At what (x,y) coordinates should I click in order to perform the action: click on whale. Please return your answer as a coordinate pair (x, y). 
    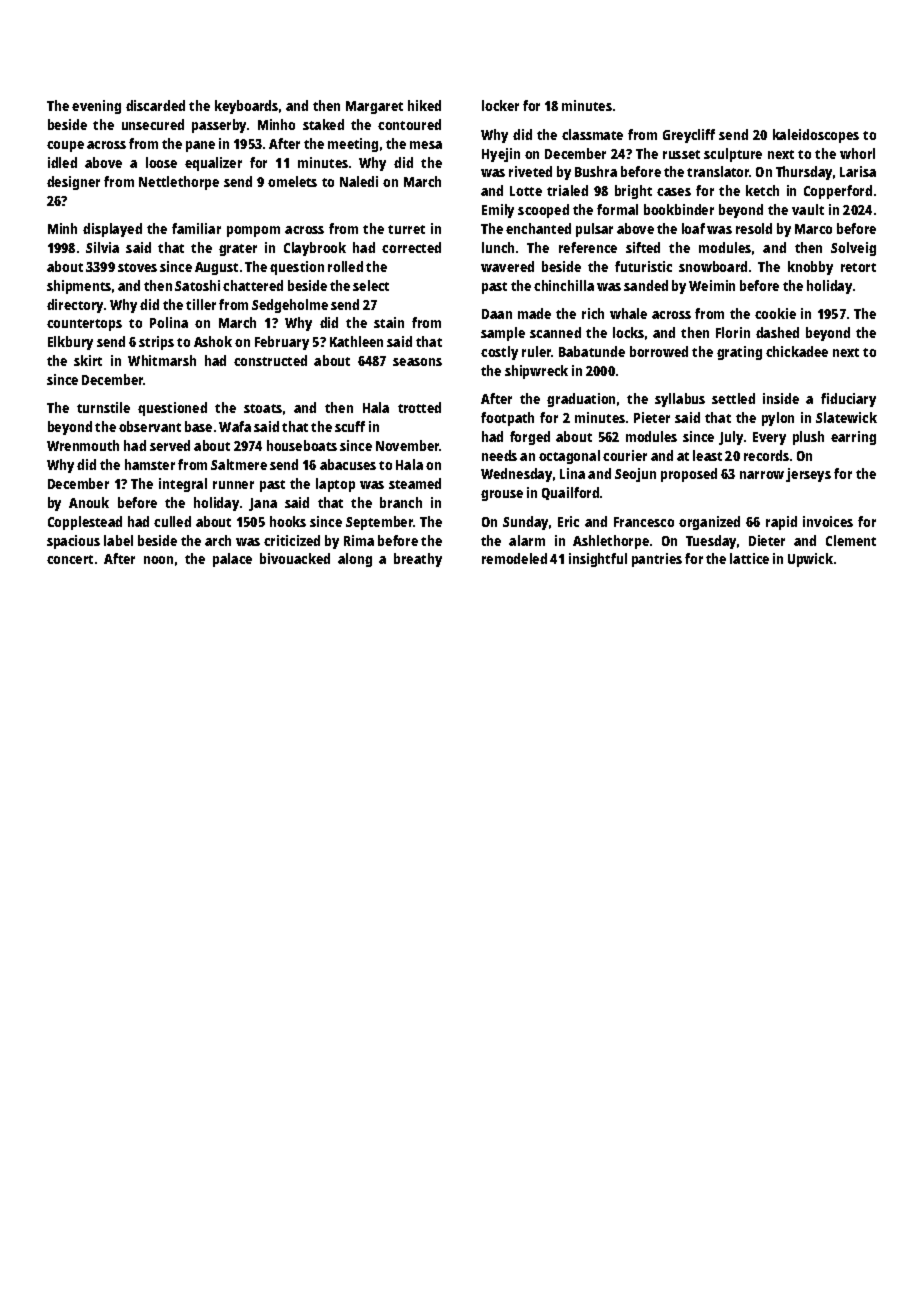
    Looking at the image, I should click on (628, 313).
